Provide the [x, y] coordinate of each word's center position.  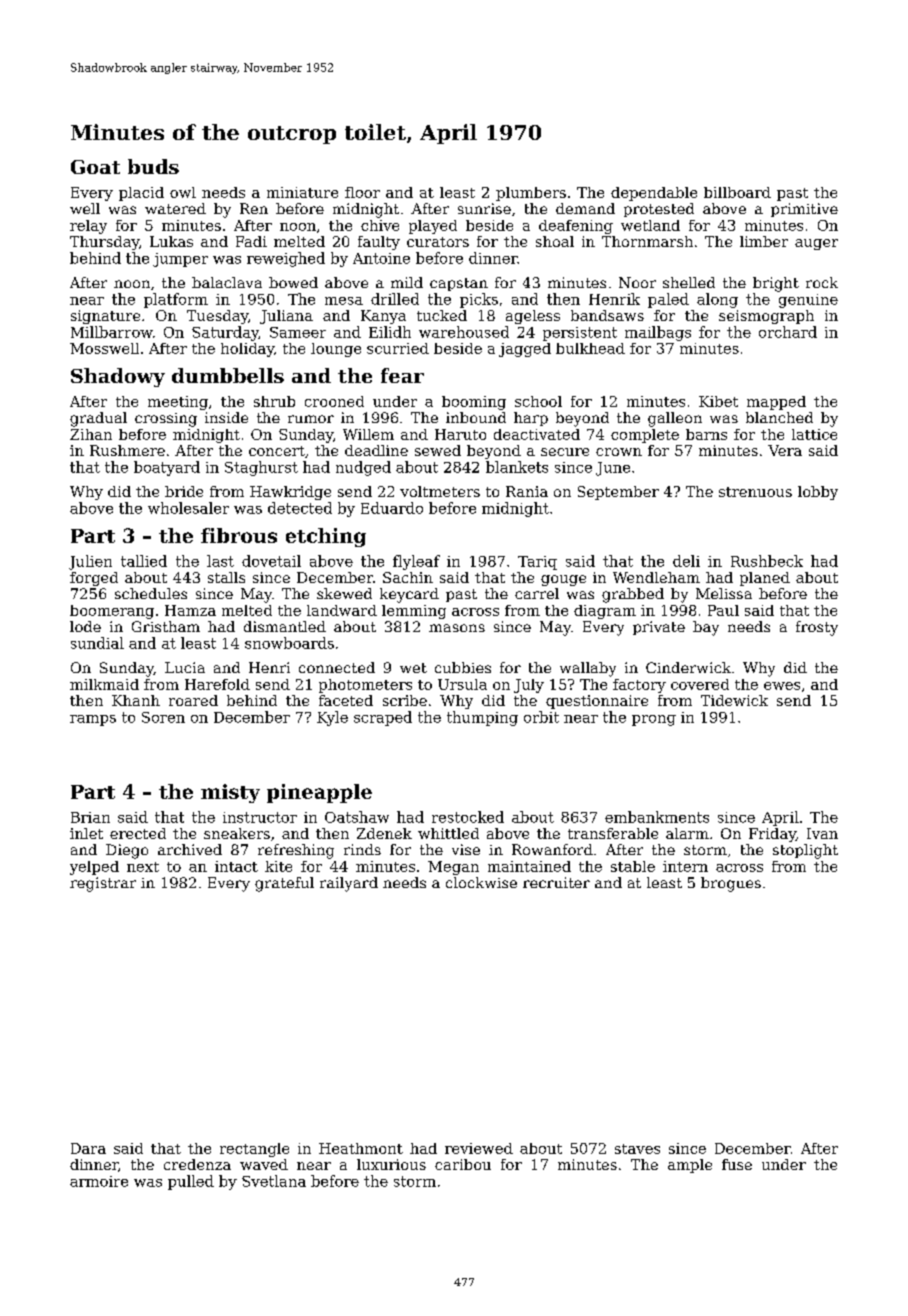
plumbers [531, 194]
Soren [163, 717]
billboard [737, 192]
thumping [482, 718]
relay [88, 227]
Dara [88, 1148]
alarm [687, 833]
